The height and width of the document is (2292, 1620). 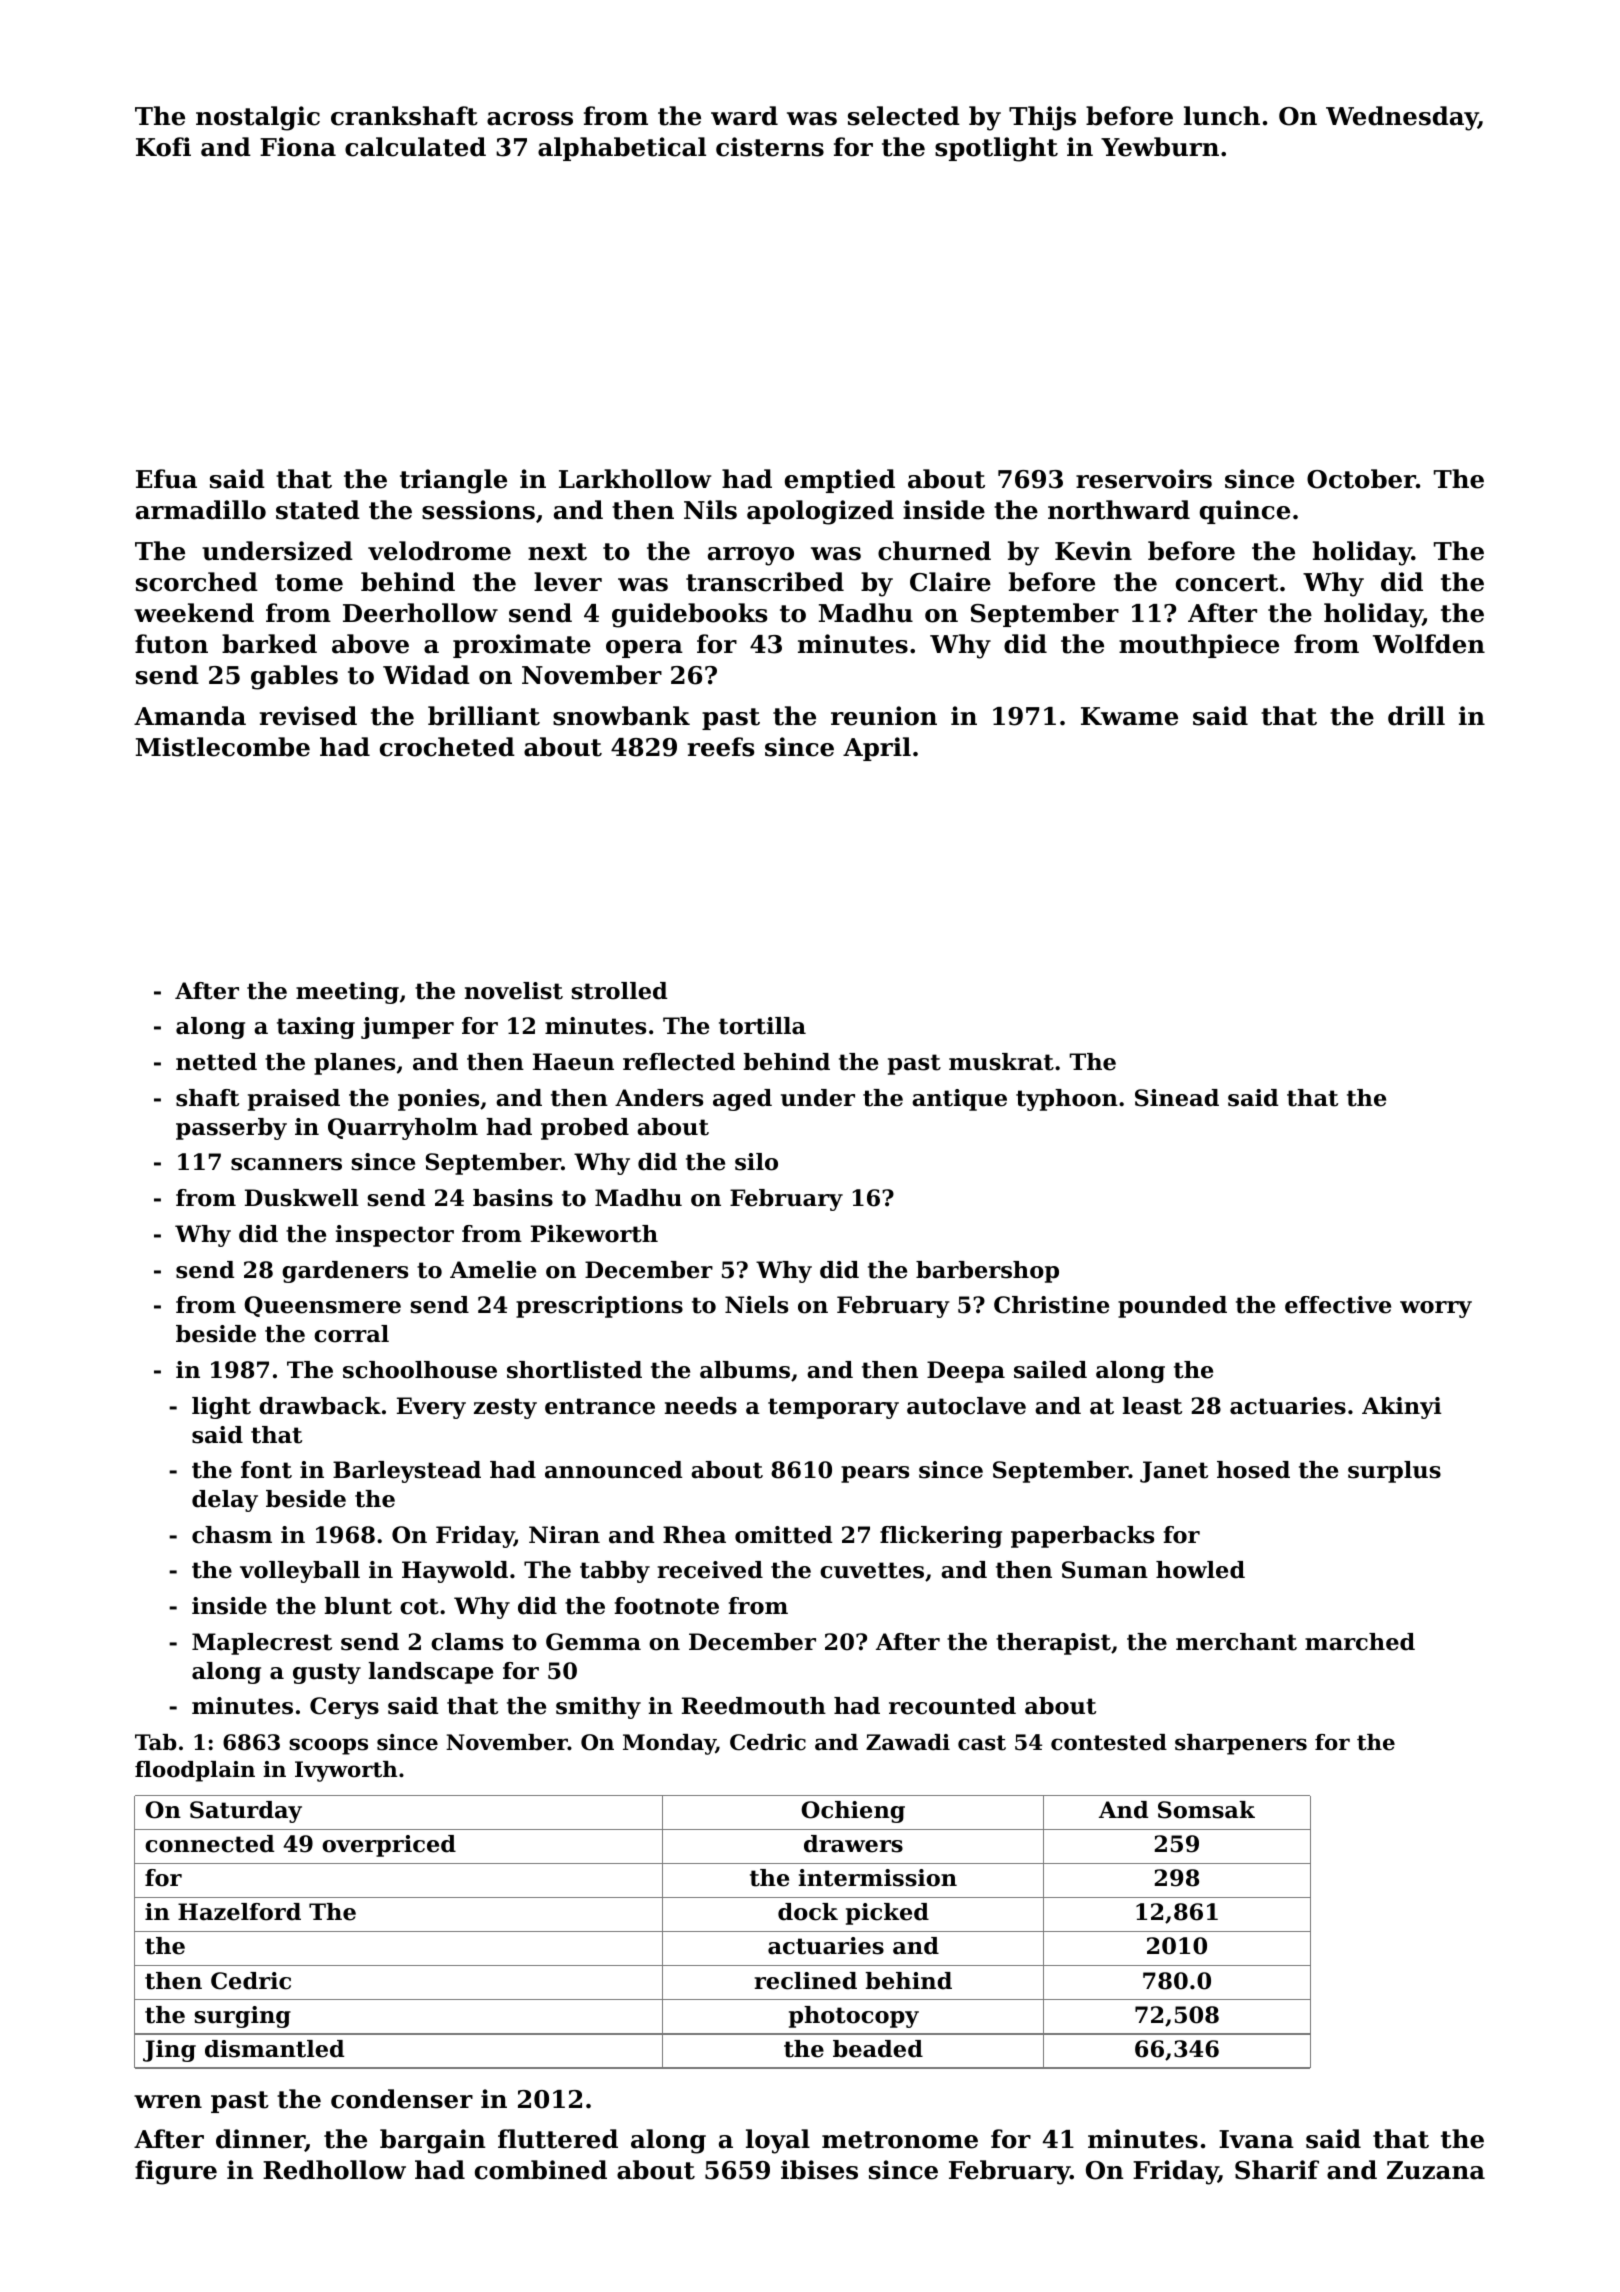 I want to click on Wednesday, so click(x=1402, y=118).
